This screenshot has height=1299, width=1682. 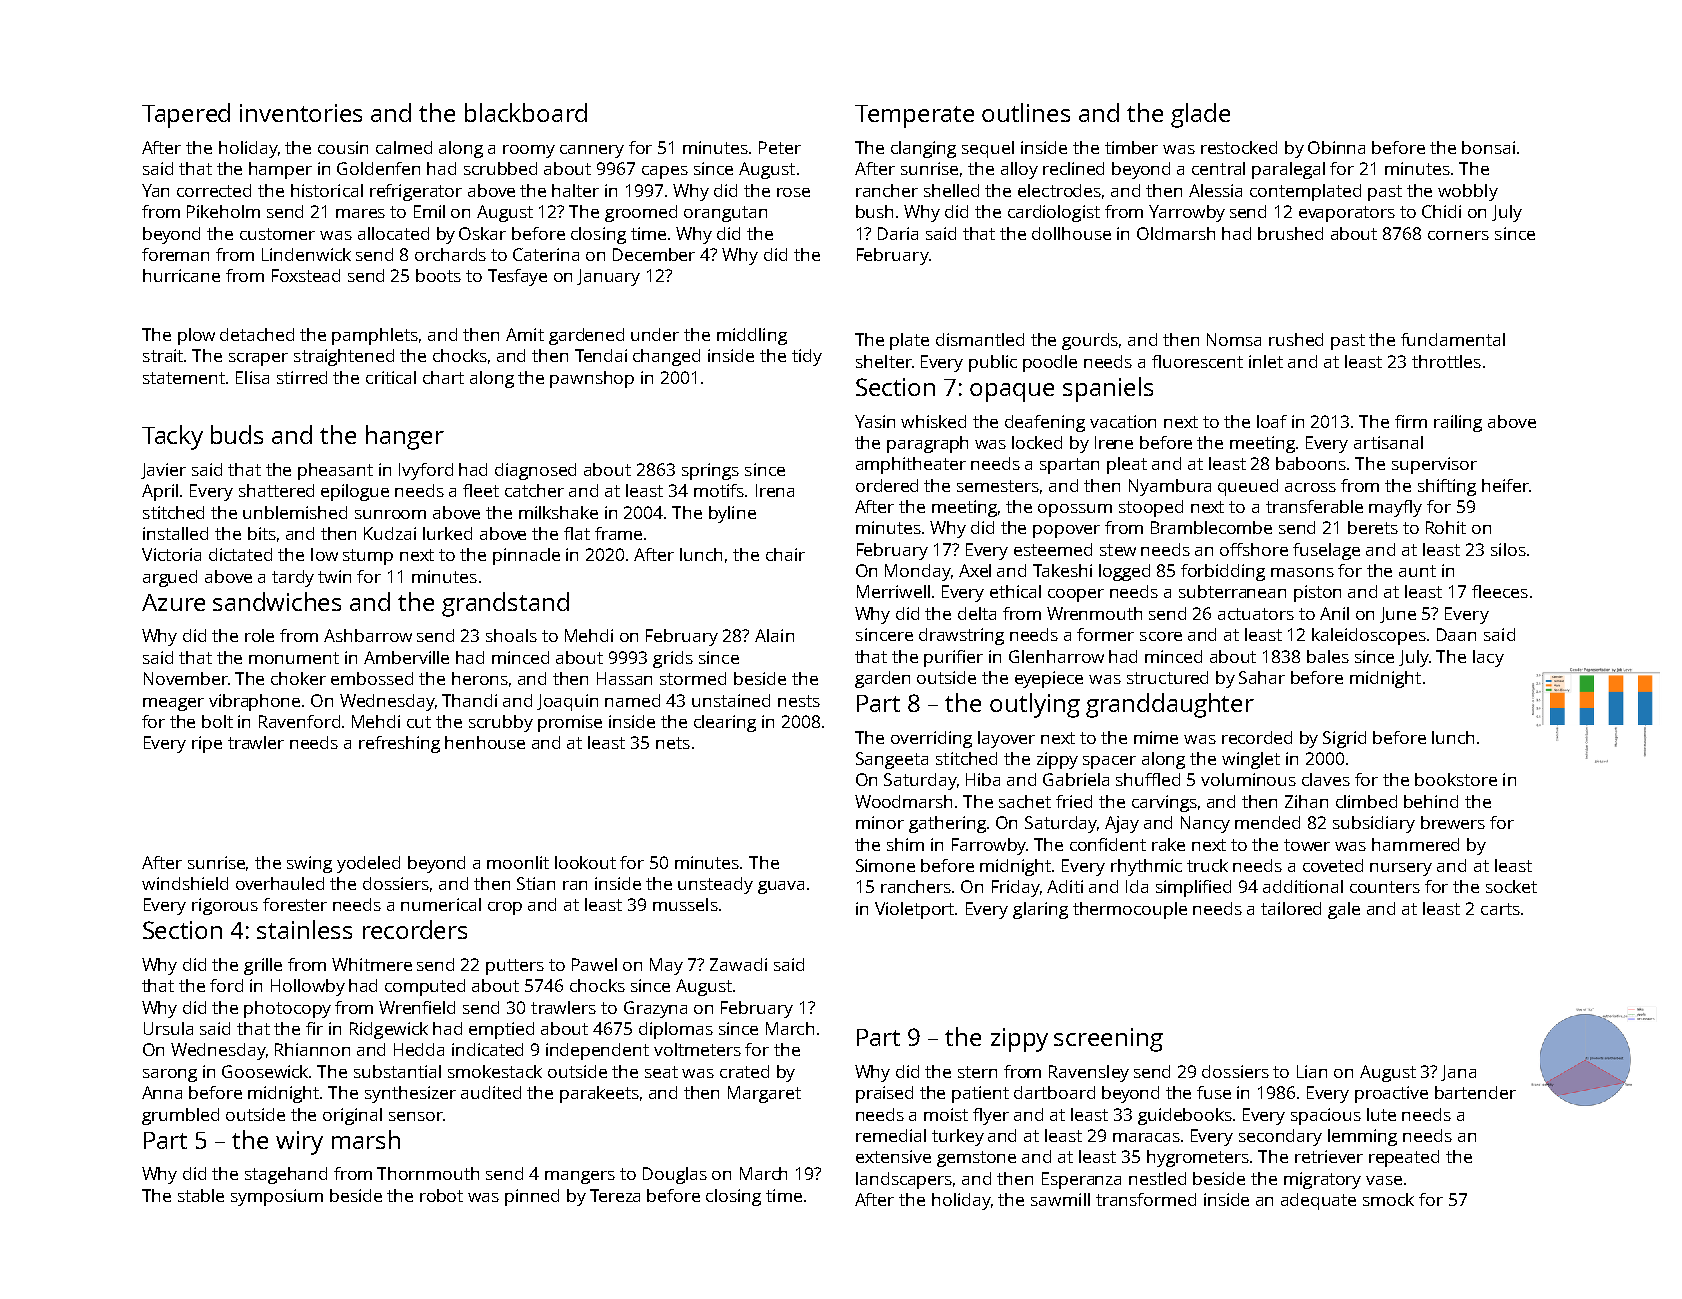 What do you see at coordinates (277, 1197) in the screenshot?
I see `symposium` at bounding box center [277, 1197].
